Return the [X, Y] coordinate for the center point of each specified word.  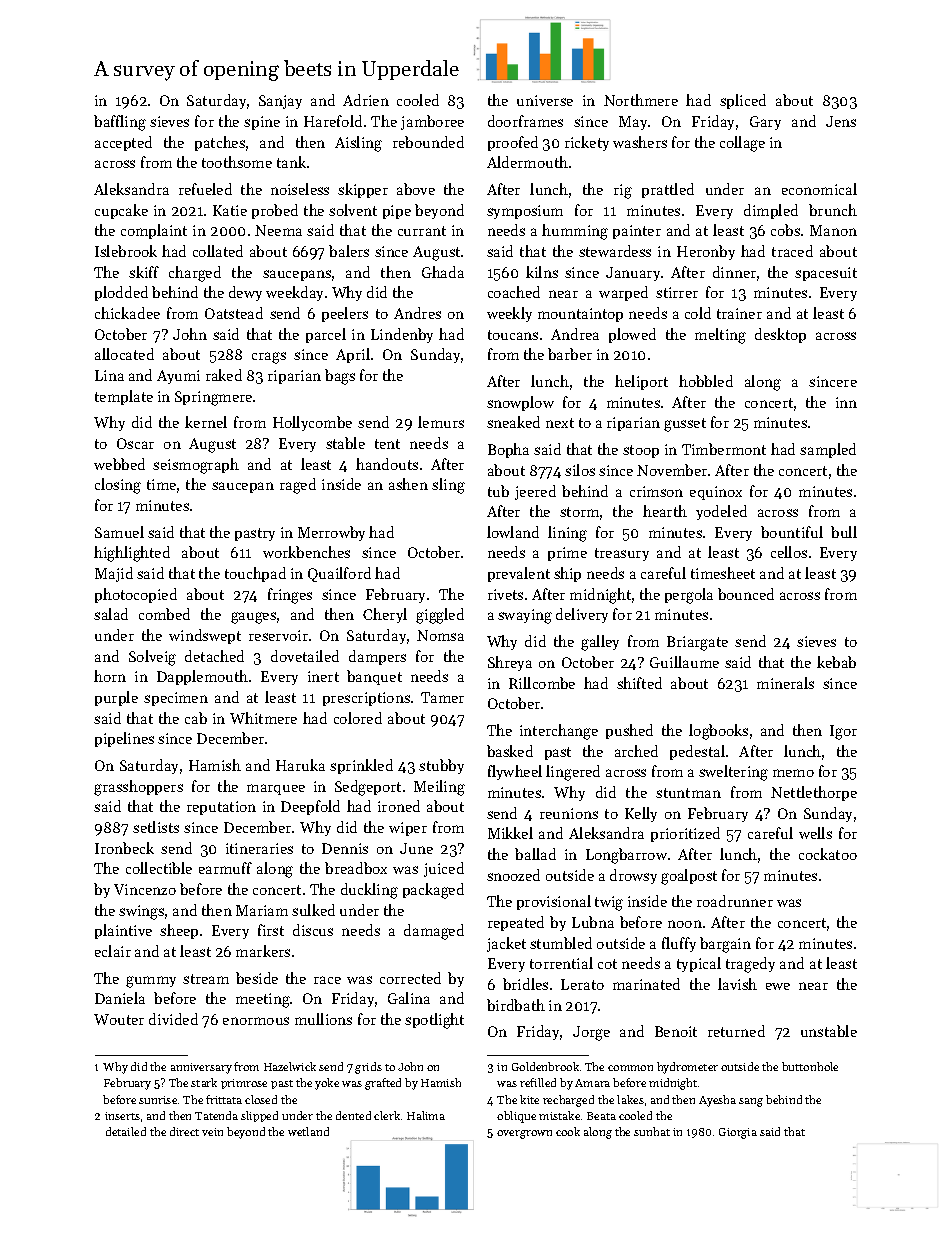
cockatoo [828, 854]
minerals [785, 683]
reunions [569, 813]
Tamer [442, 697]
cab [196, 718]
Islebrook [126, 251]
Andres [417, 313]
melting [720, 336]
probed [275, 211]
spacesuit [826, 274]
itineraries [259, 848]
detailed [126, 1131]
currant [422, 231]
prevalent [519, 574]
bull [844, 532]
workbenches [306, 552]
